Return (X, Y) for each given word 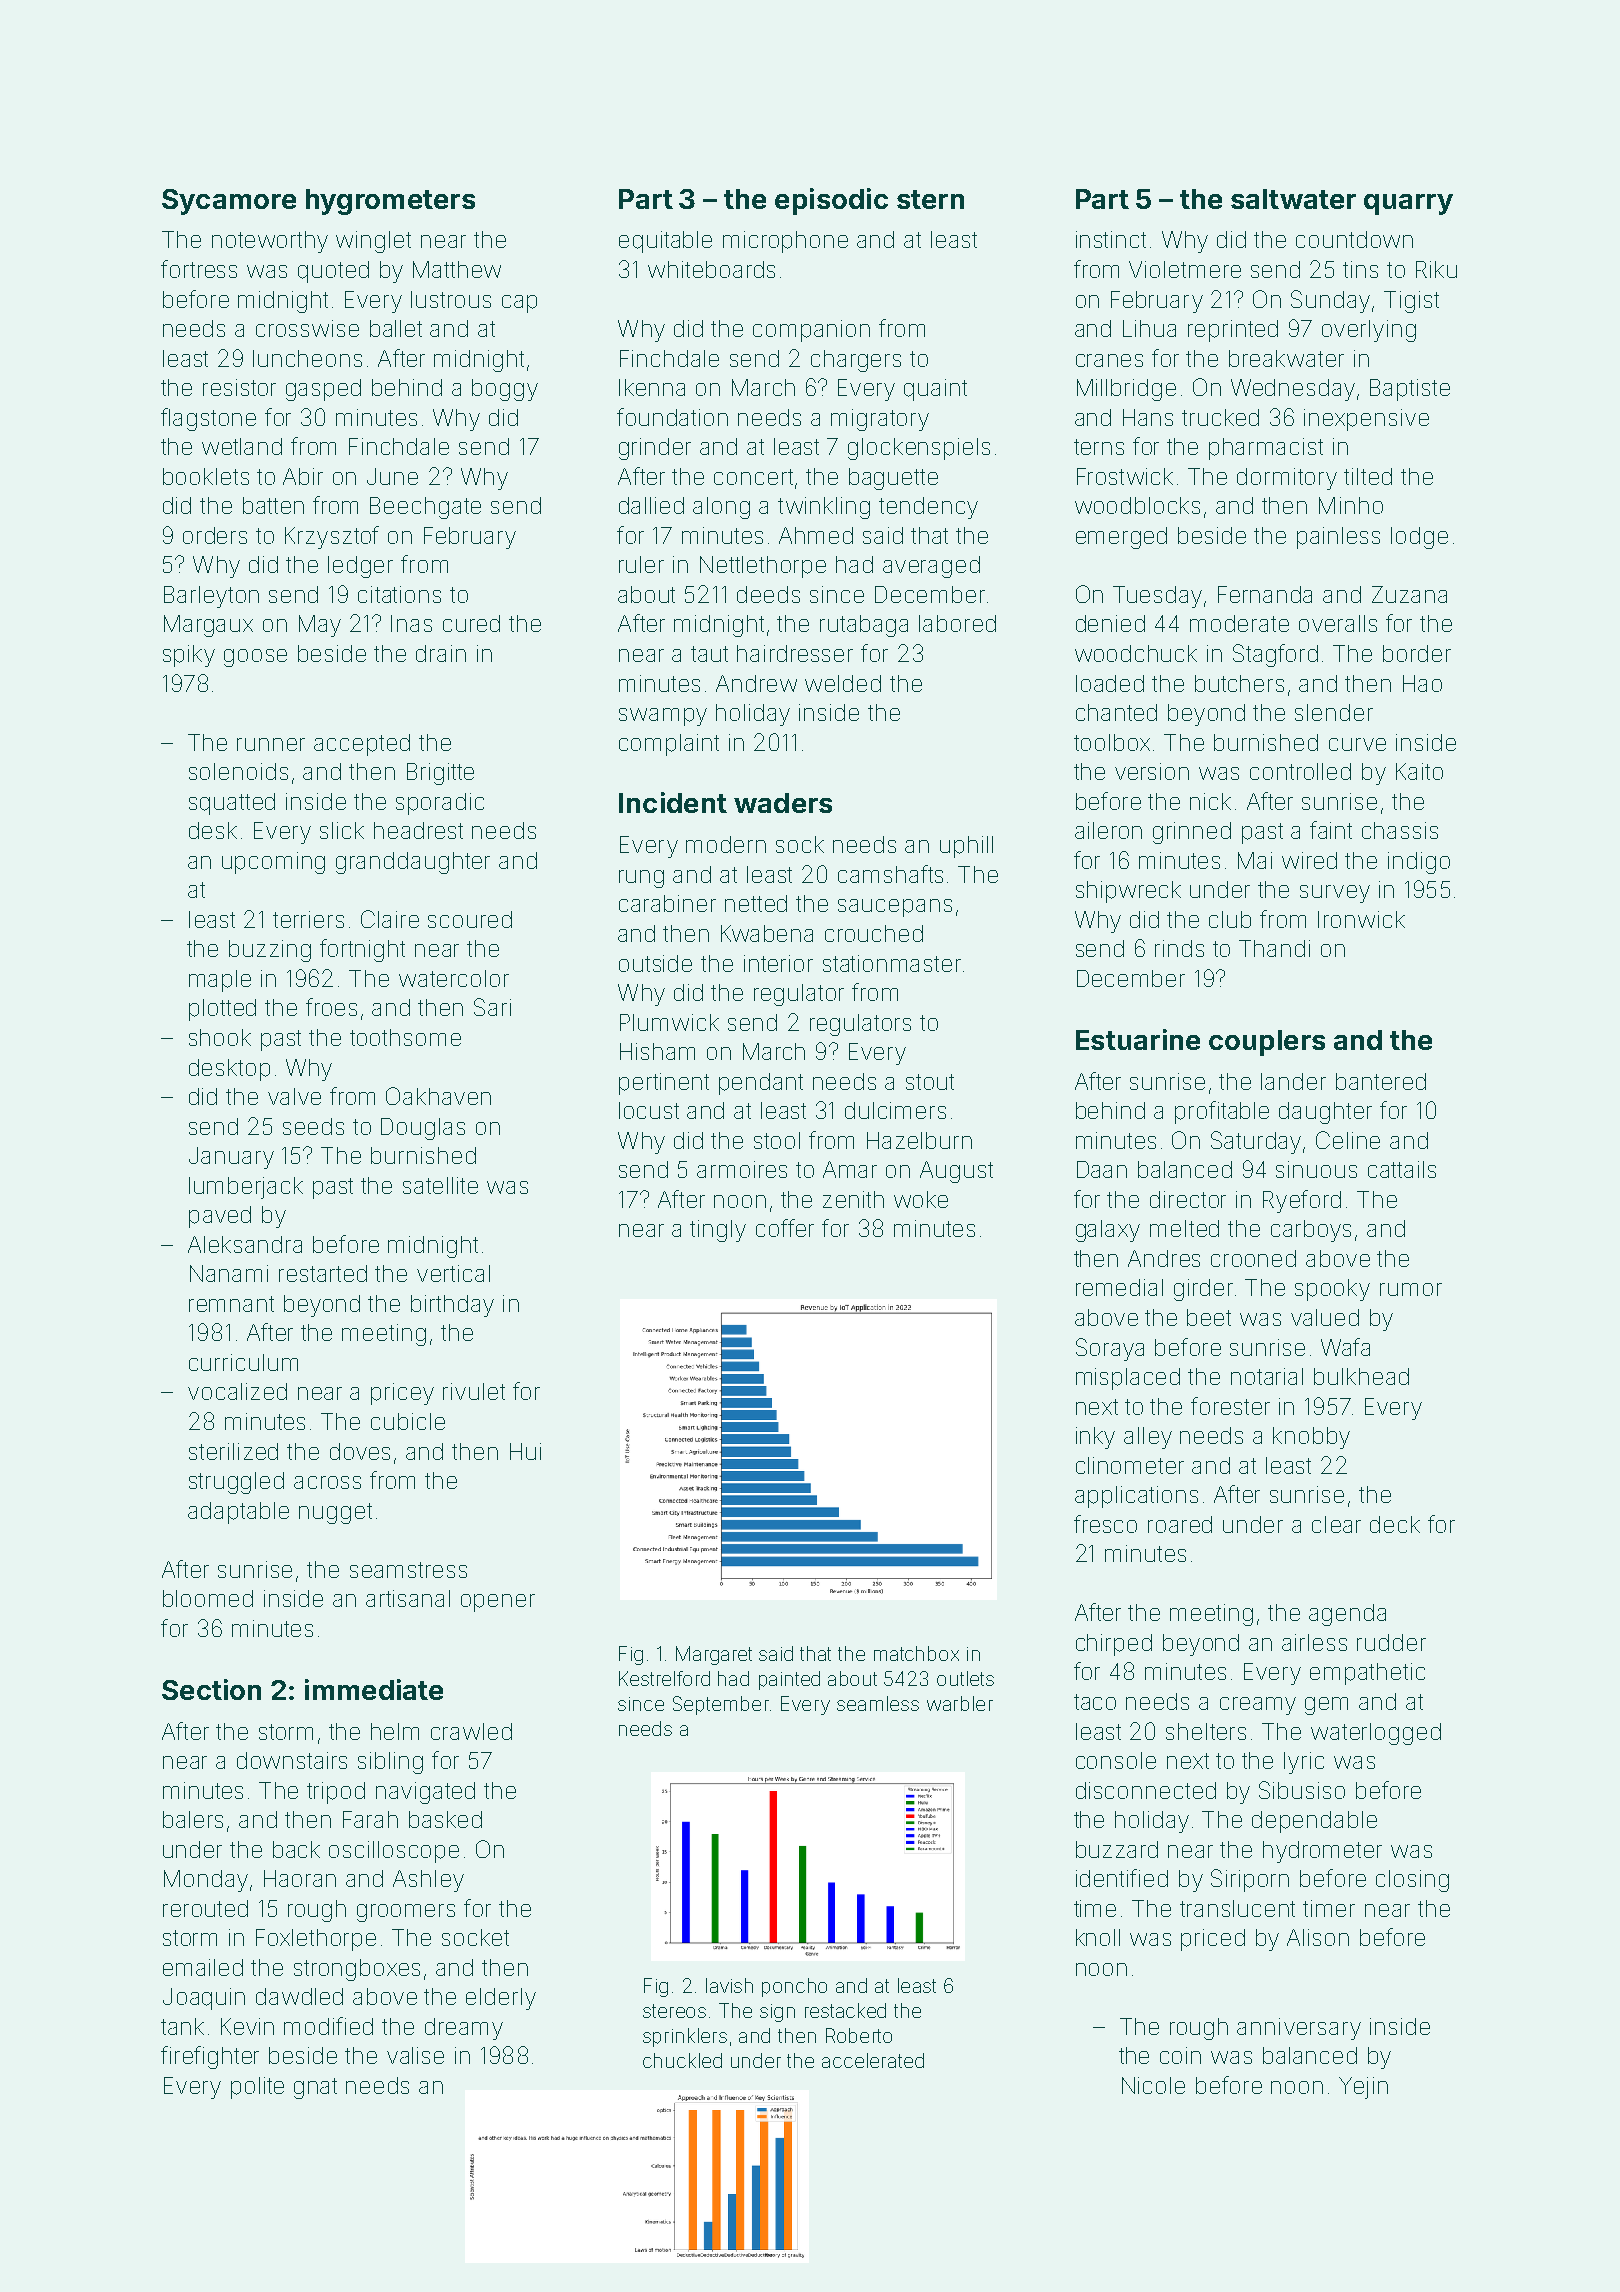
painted (789, 1680)
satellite (440, 1185)
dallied (651, 505)
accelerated (873, 2060)
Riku (1436, 269)
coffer (785, 1228)
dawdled (299, 1996)
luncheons (307, 358)
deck (1395, 1524)
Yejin (1363, 2088)
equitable (665, 242)
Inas (411, 623)
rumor (1411, 1289)
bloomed (208, 1598)
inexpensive (1366, 420)
